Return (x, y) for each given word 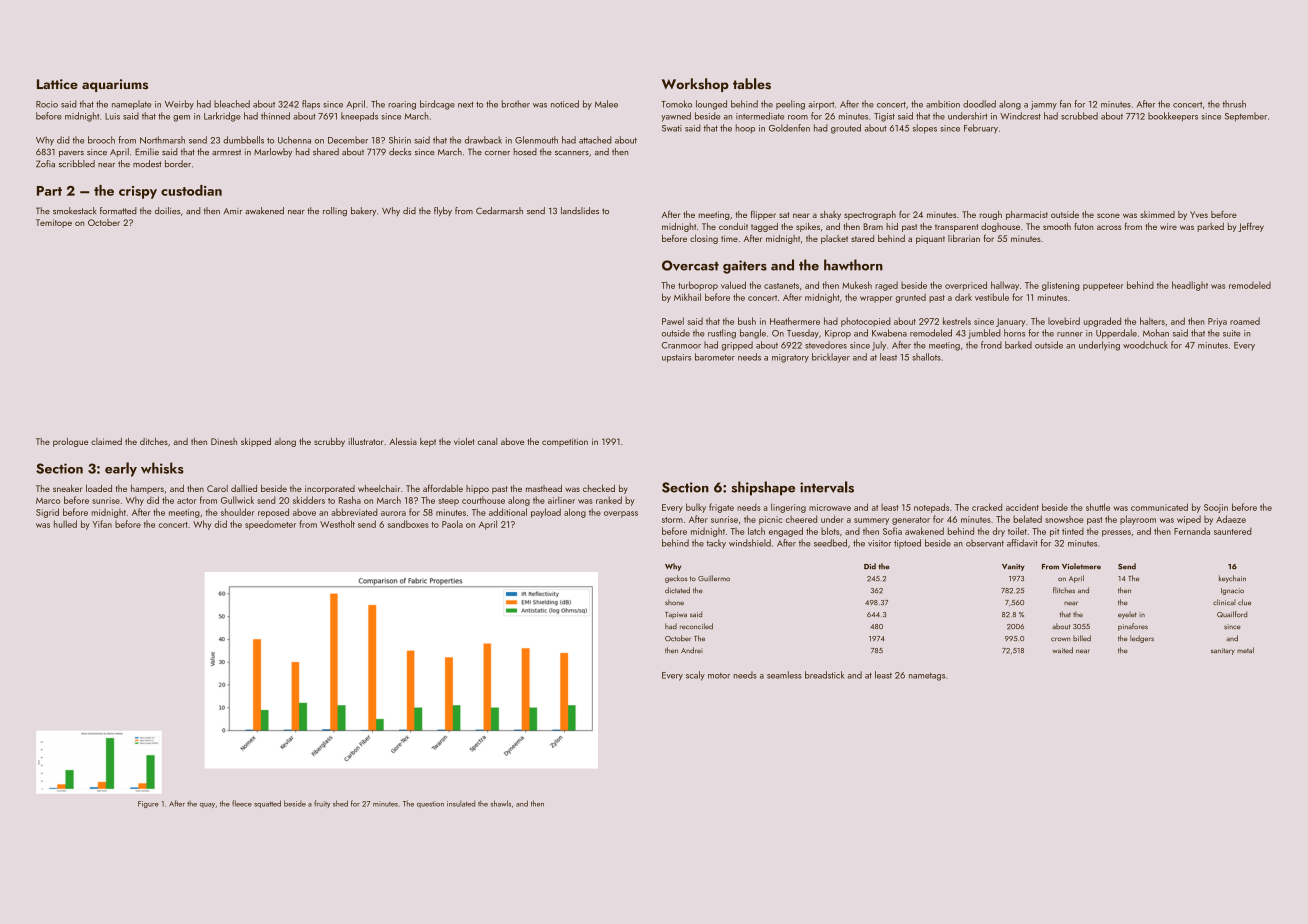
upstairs (676, 358)
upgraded (1102, 322)
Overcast (690, 265)
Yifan (102, 524)
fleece (242, 803)
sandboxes (408, 524)
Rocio (47, 104)
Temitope (54, 223)
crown (1060, 639)
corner (497, 153)
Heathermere (795, 321)
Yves (1199, 214)
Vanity (1013, 567)
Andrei (692, 650)
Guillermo (714, 578)
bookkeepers (1173, 117)
